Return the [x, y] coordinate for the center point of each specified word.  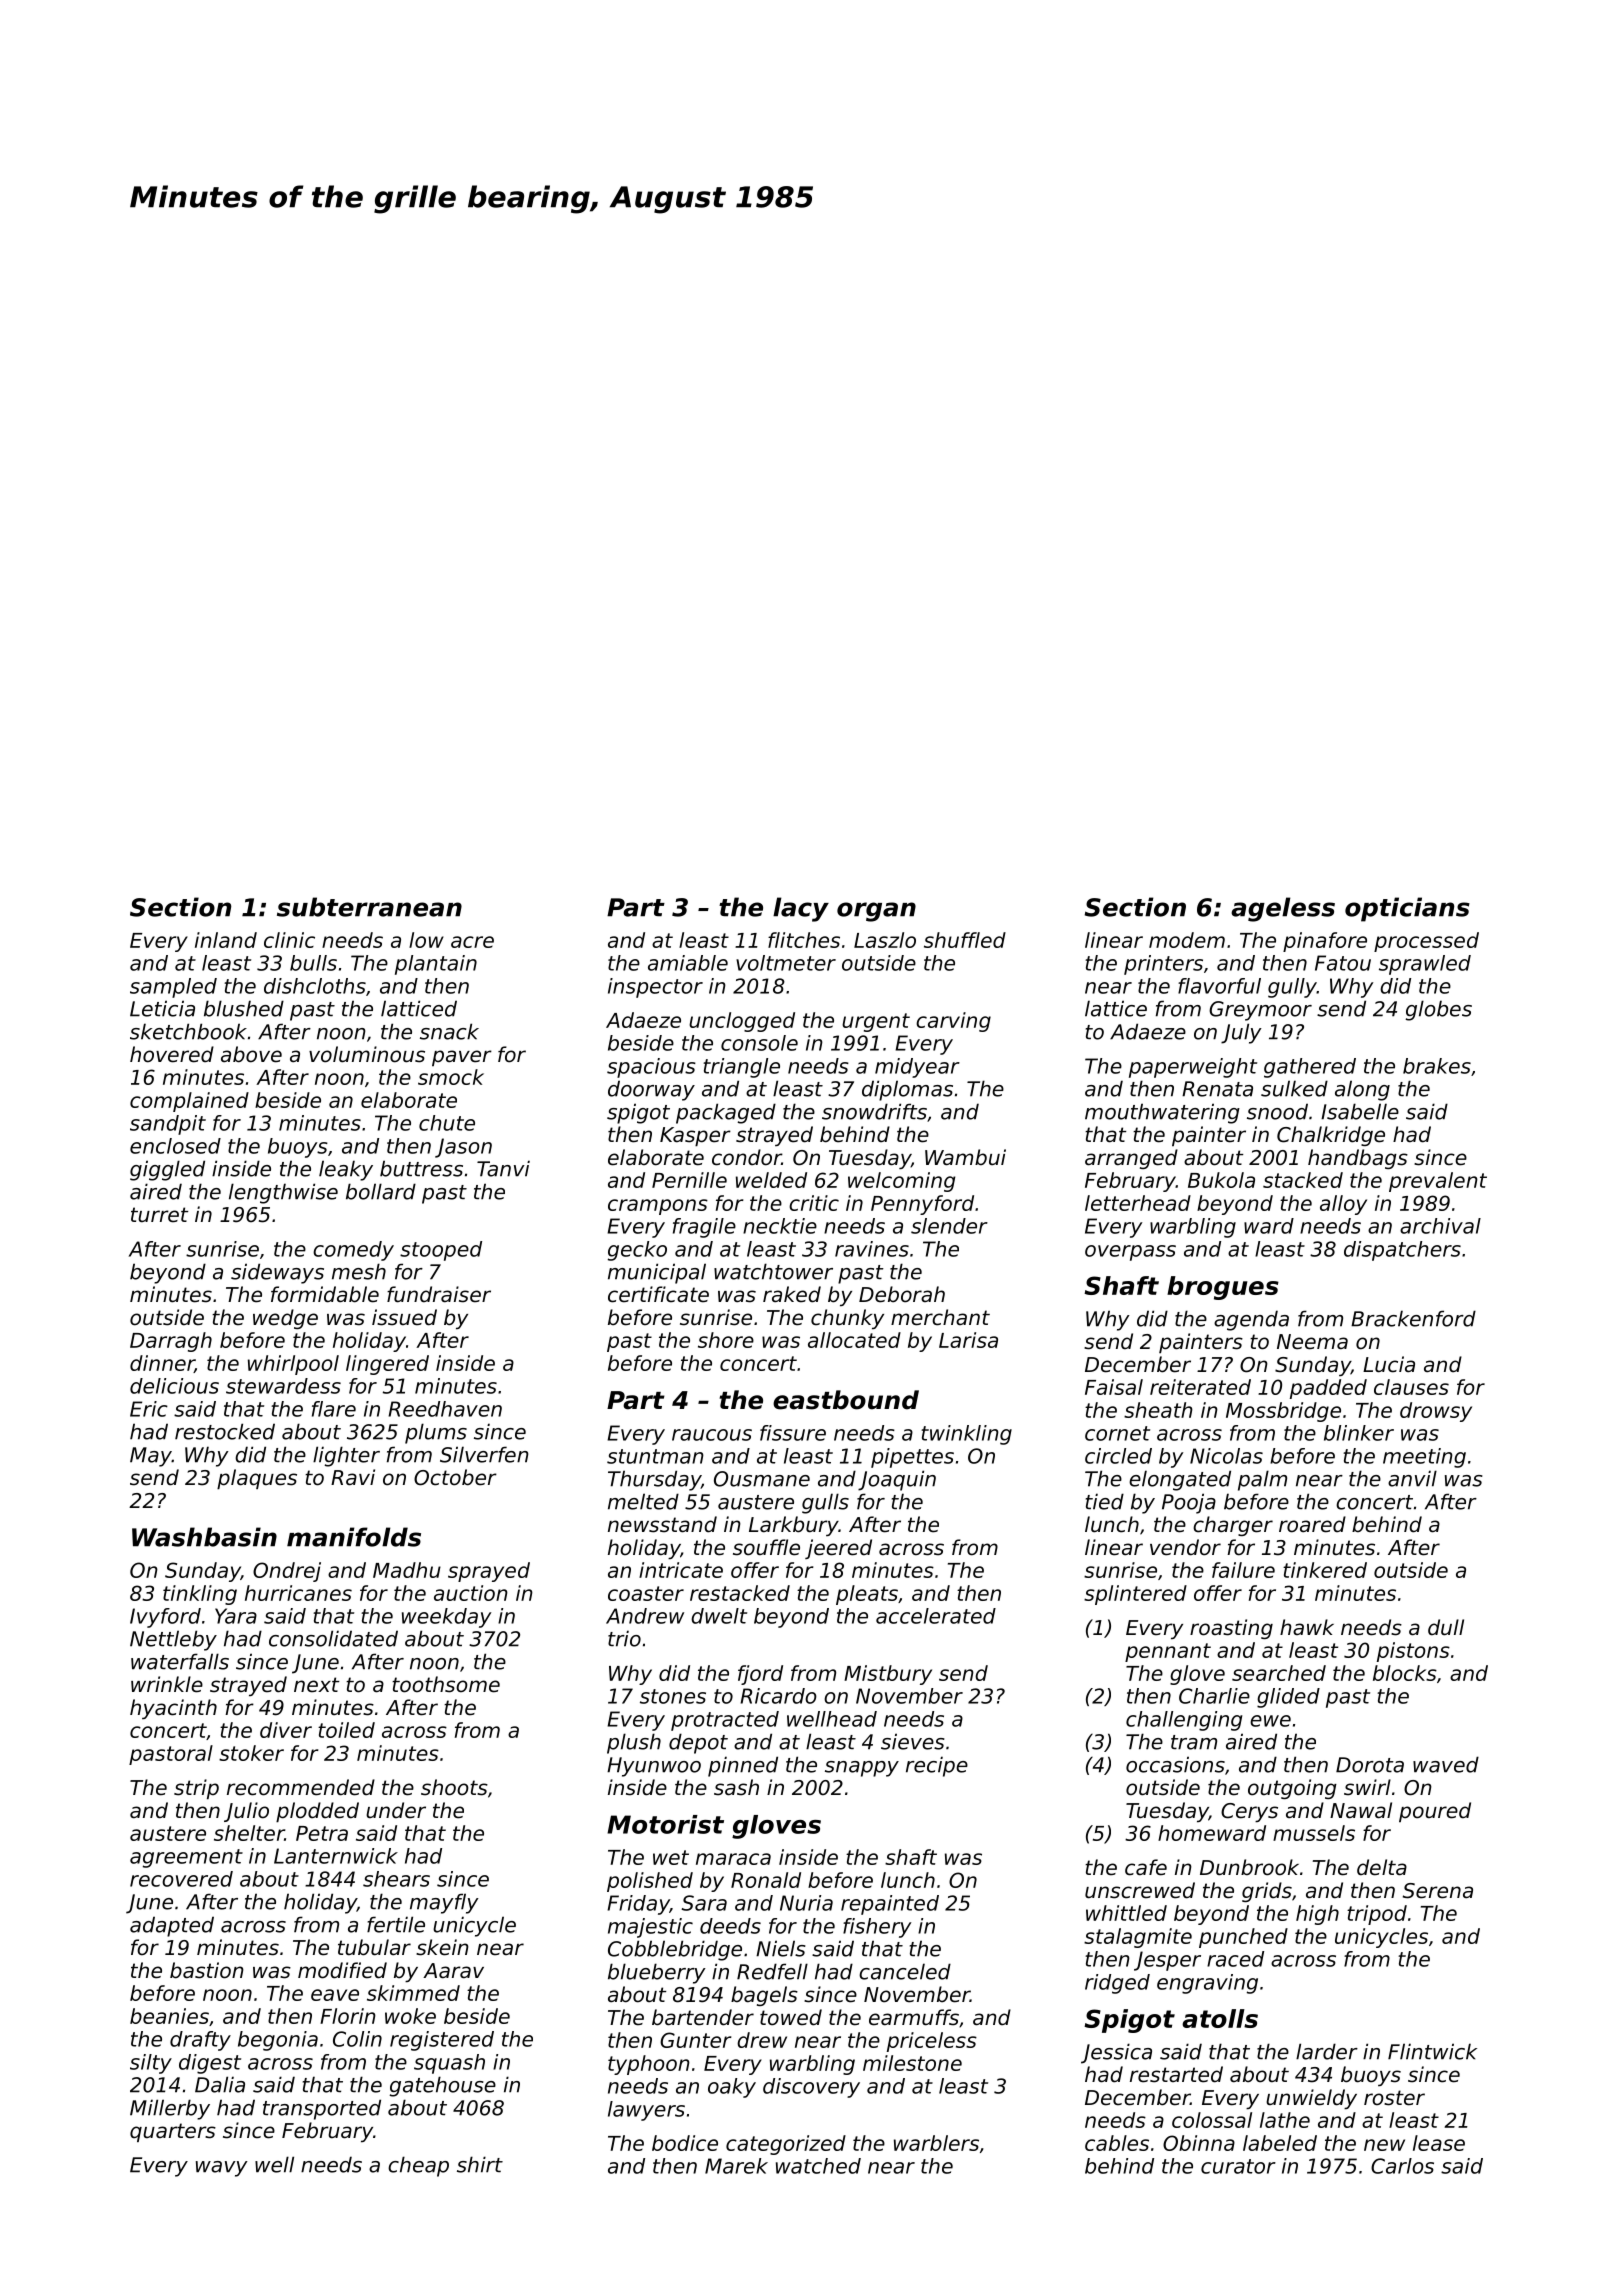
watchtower [773, 1271]
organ [876, 912]
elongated [1180, 1480]
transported [322, 2109]
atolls [1220, 2018]
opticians [1407, 909]
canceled [905, 1971]
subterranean [369, 907]
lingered [387, 1365]
